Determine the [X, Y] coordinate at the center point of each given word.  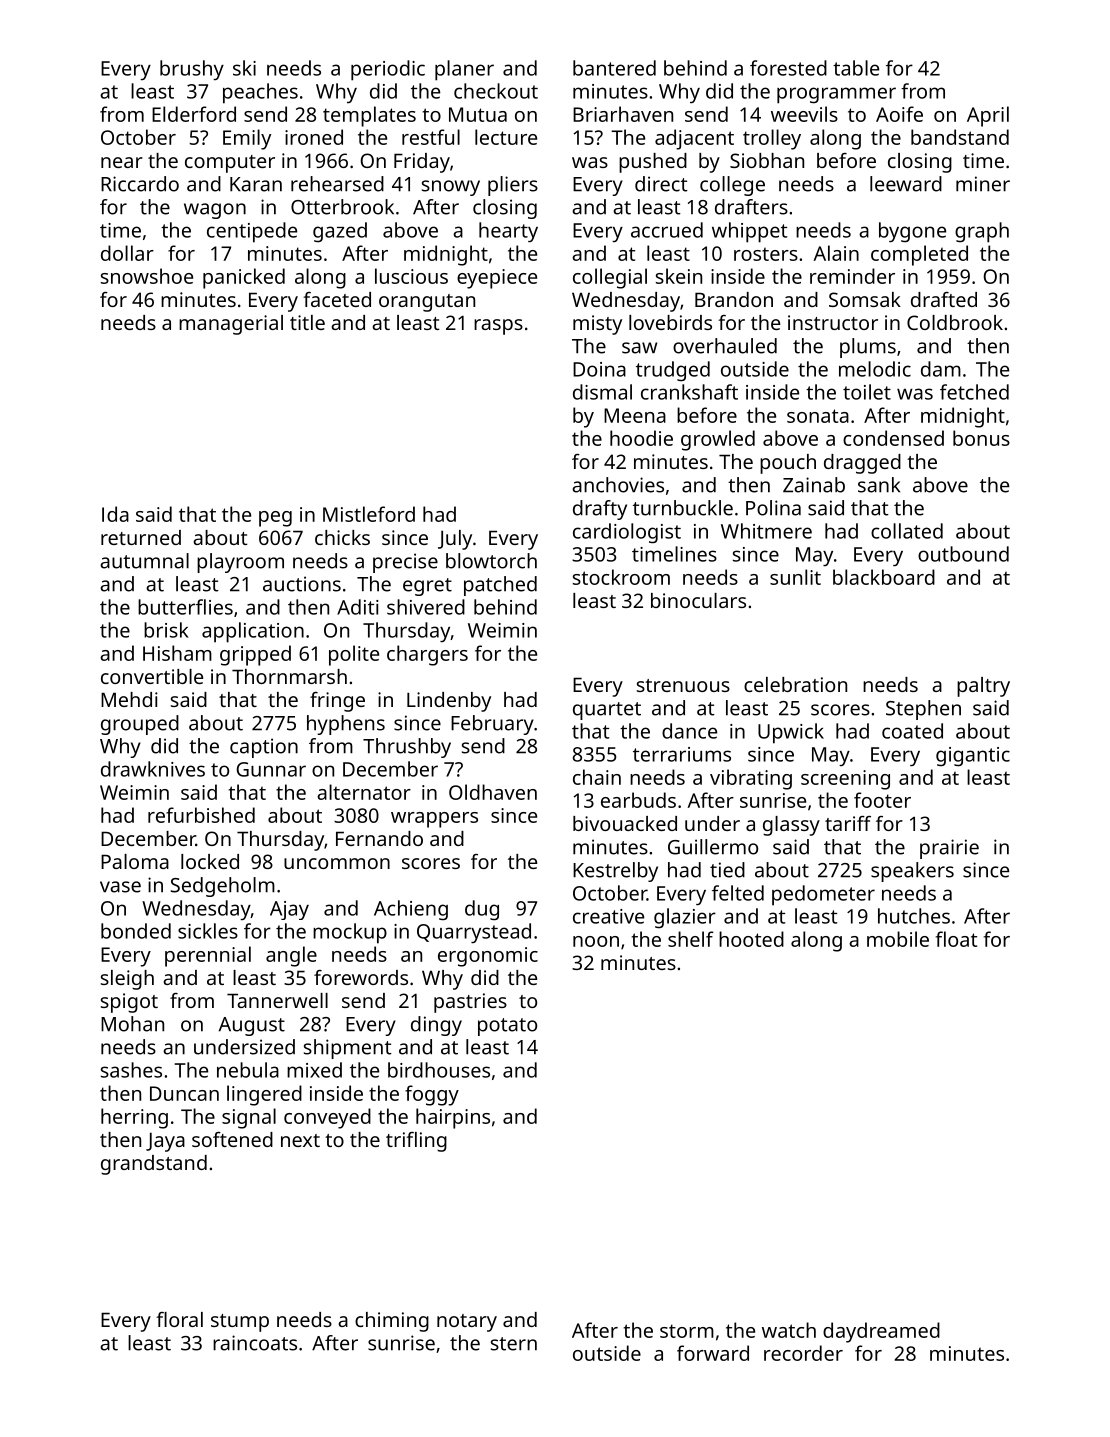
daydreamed [881, 1332]
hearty [508, 232]
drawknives [153, 769]
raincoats [255, 1343]
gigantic [973, 757]
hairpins [453, 1118]
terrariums [682, 754]
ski [244, 68]
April [988, 116]
